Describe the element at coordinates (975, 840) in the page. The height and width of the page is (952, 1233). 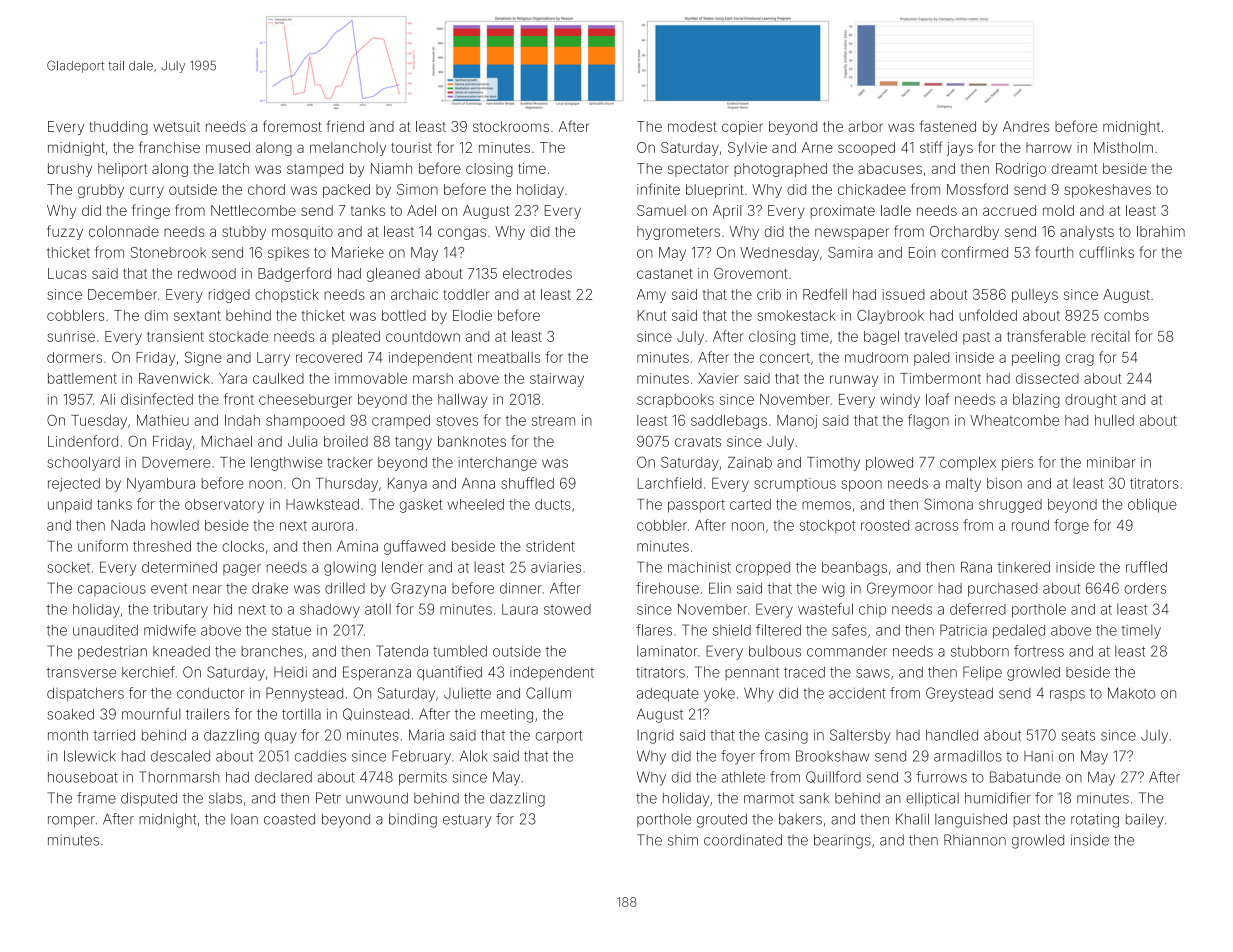
I see `Rhiannon` at that location.
